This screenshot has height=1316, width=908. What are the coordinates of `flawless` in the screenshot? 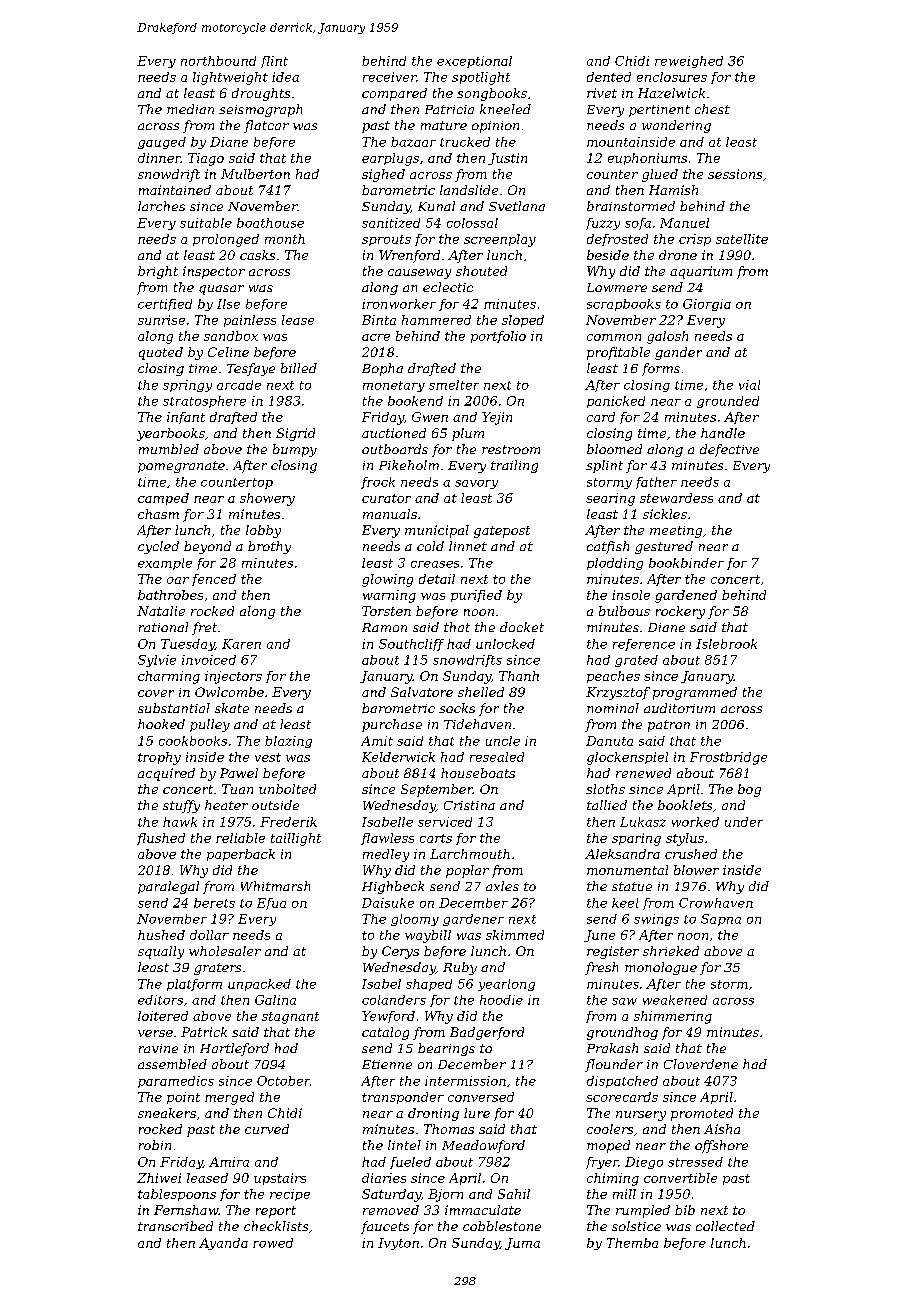 It's located at (387, 839).
